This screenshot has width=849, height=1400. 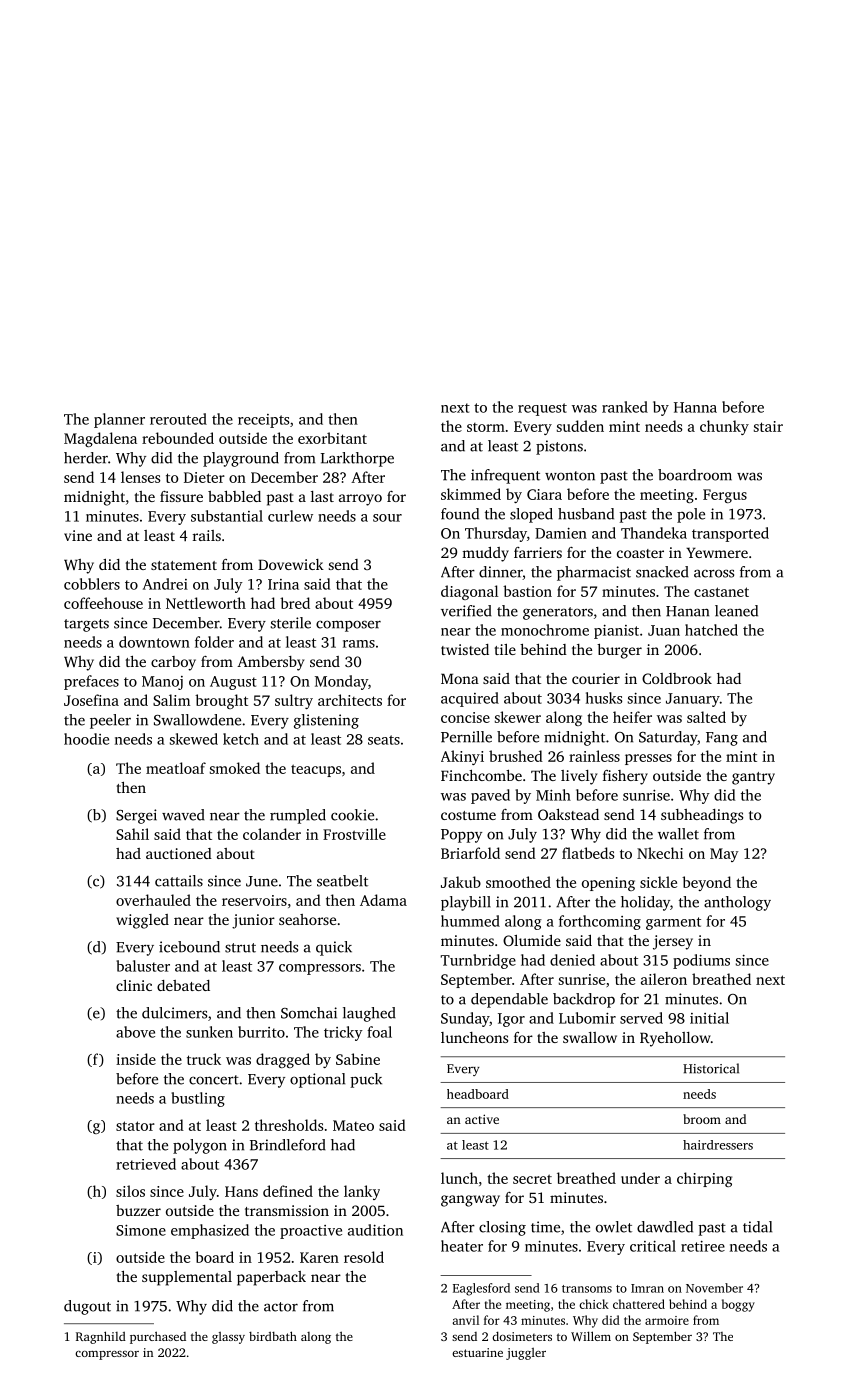 I want to click on coaster, so click(x=640, y=553).
